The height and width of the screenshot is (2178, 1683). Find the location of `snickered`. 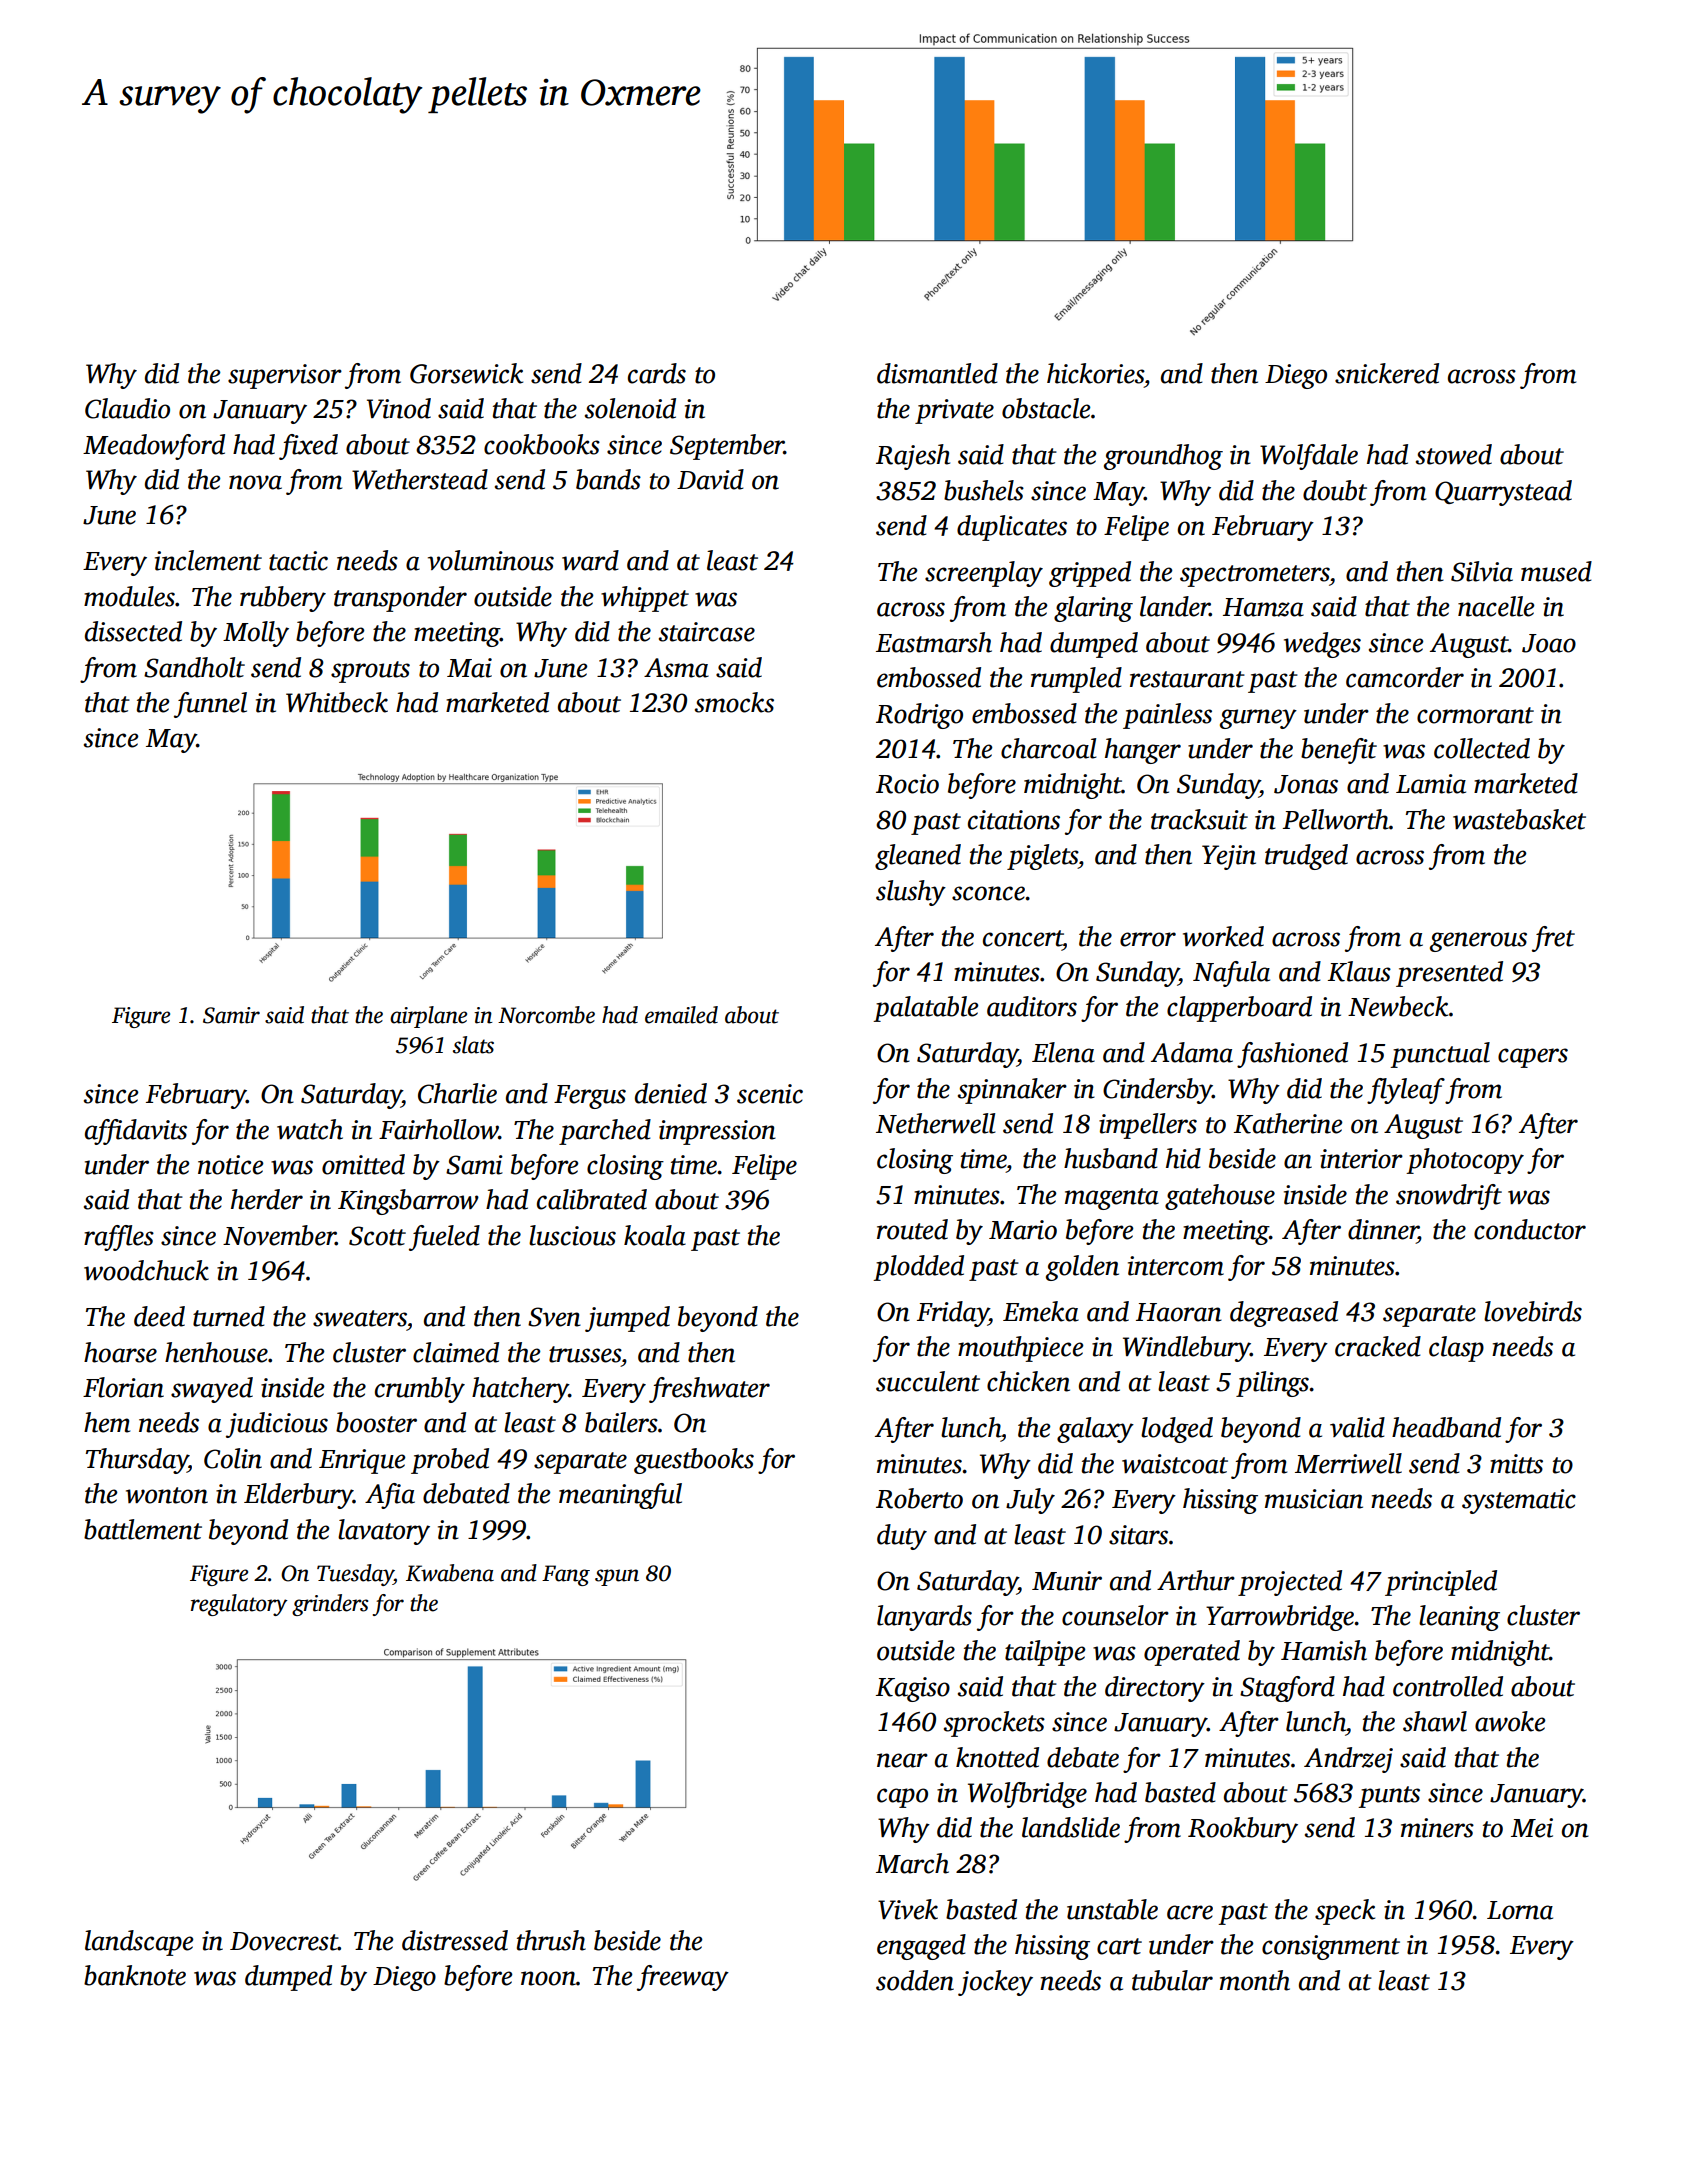

snickered is located at coordinates (1387, 373).
